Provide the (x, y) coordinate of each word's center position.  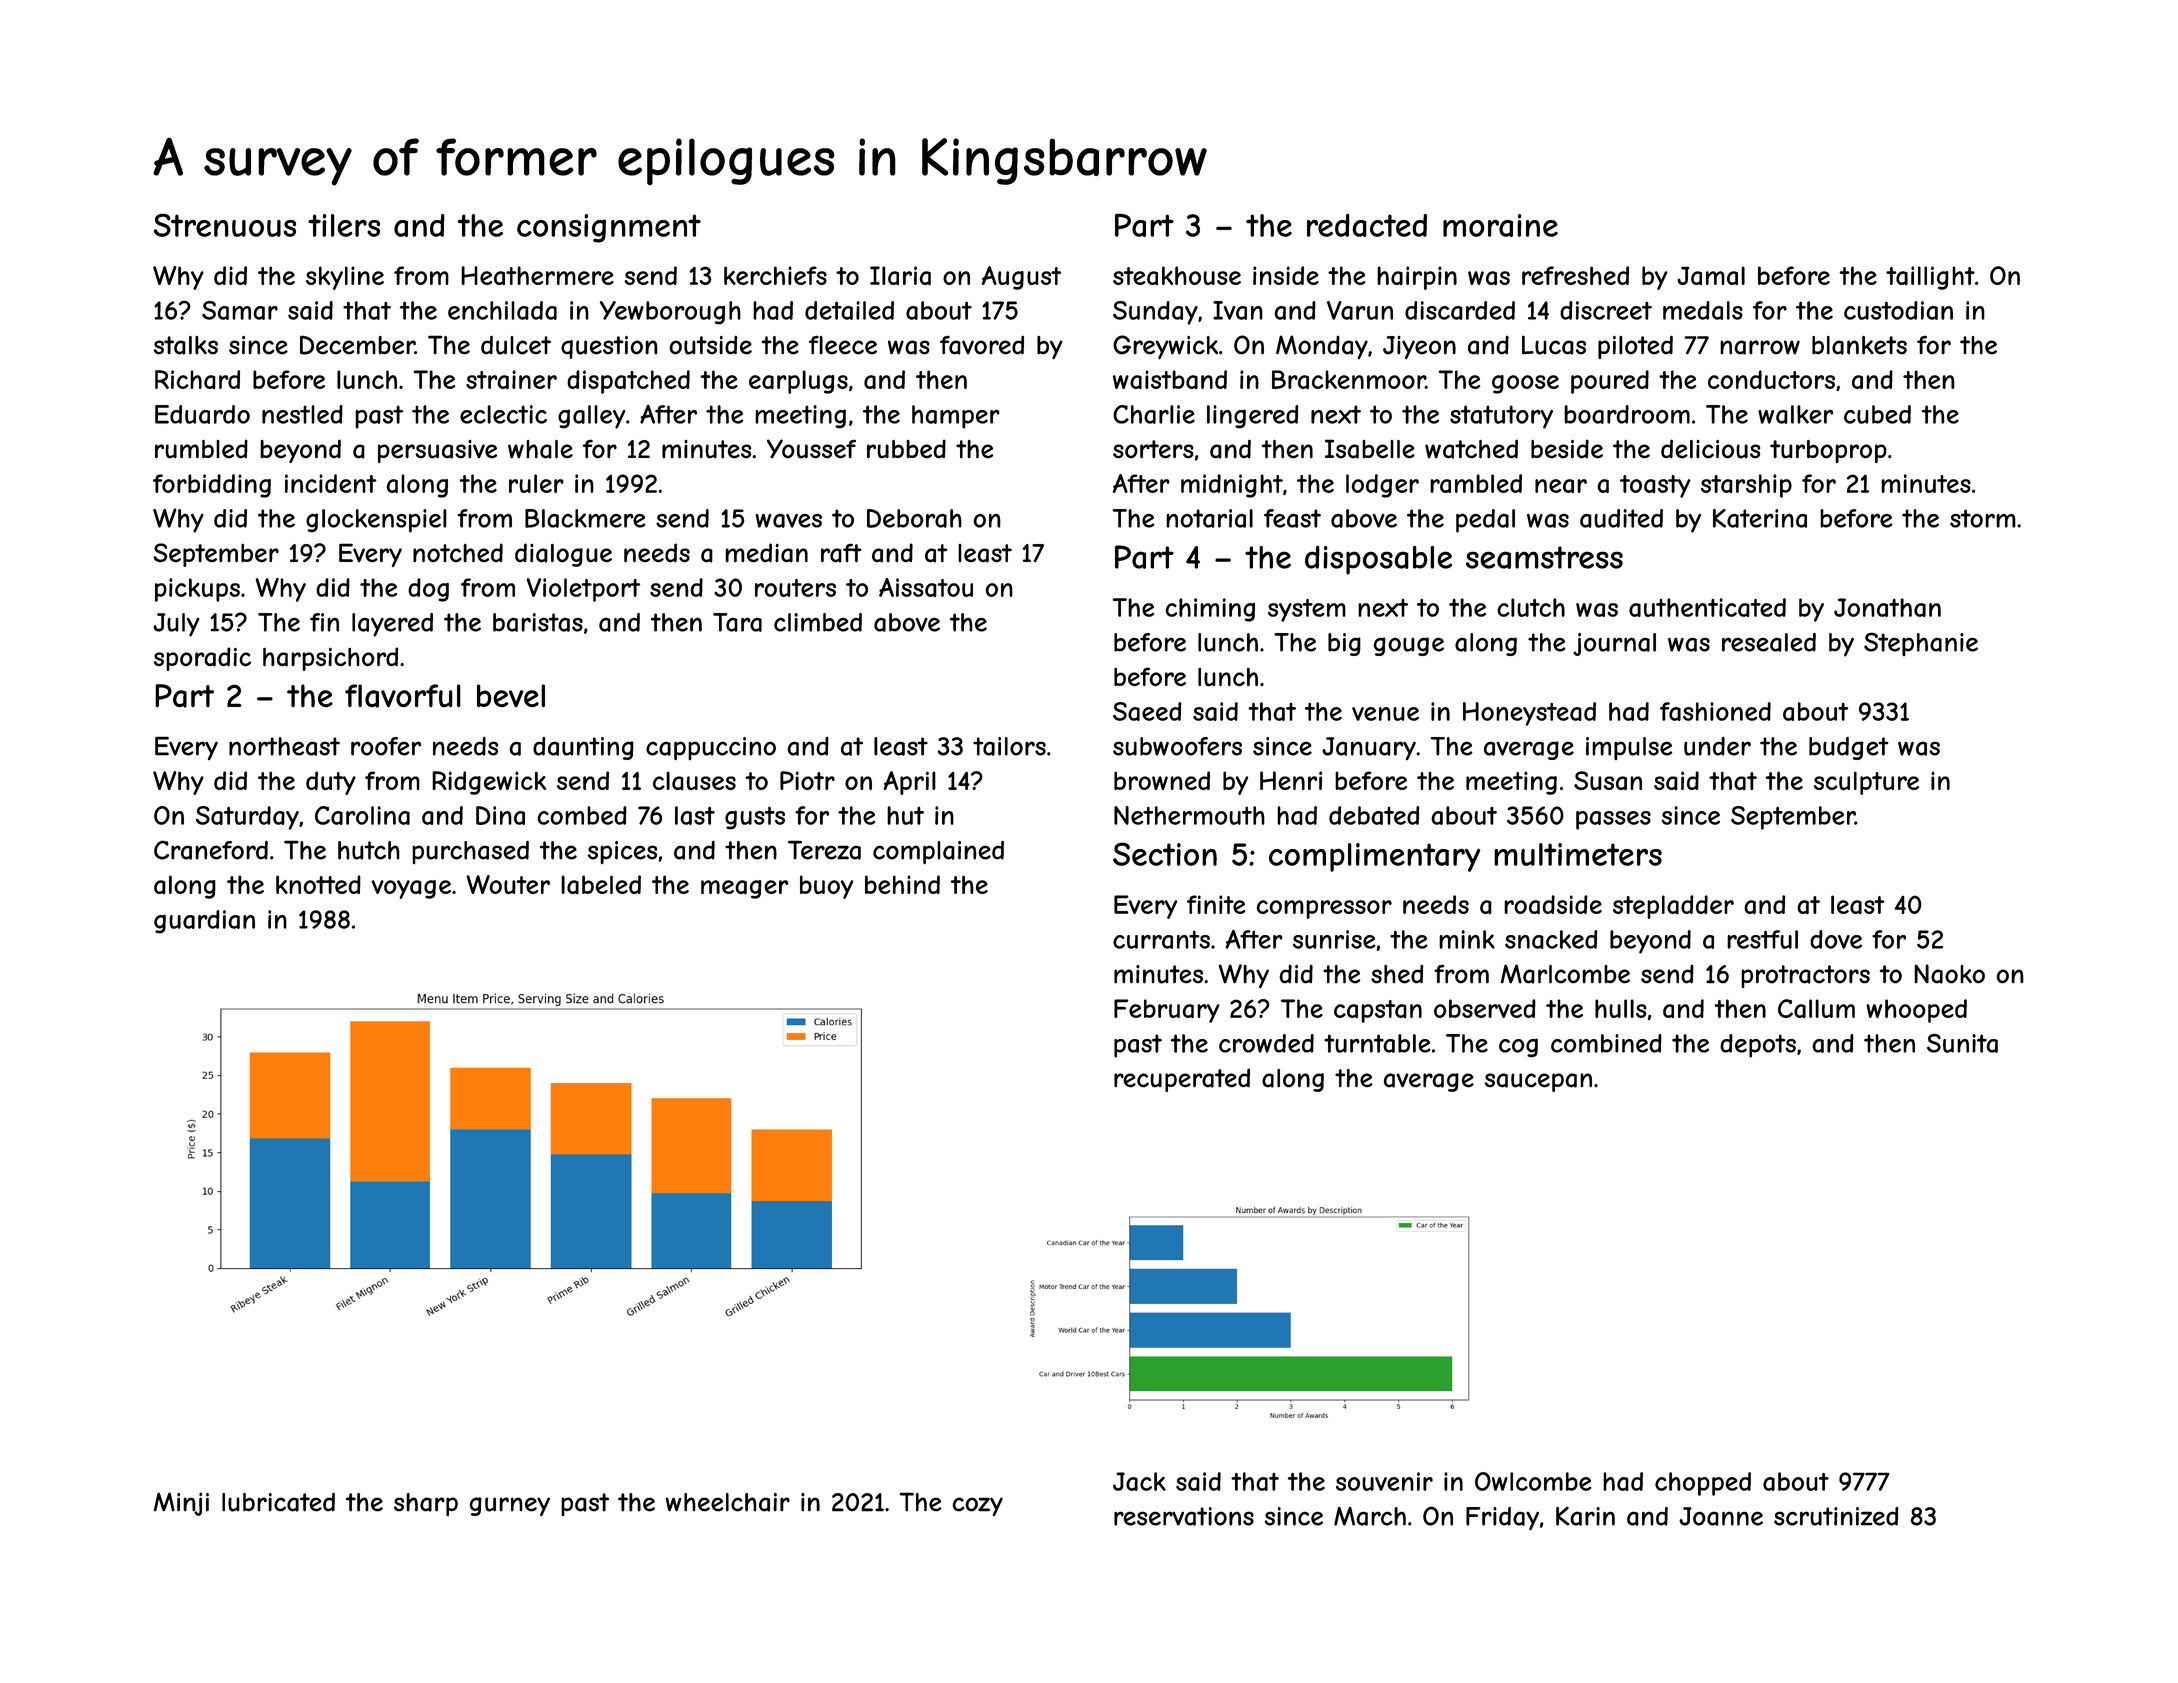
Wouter (508, 884)
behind (902, 884)
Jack (1139, 1481)
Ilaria (900, 276)
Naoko (1949, 974)
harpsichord (330, 659)
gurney (510, 1506)
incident (331, 483)
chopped (1703, 1484)
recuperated (1182, 1080)
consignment (609, 228)
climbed (818, 622)
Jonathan (1887, 607)
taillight (1930, 278)
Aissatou (926, 587)
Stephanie (1921, 644)
